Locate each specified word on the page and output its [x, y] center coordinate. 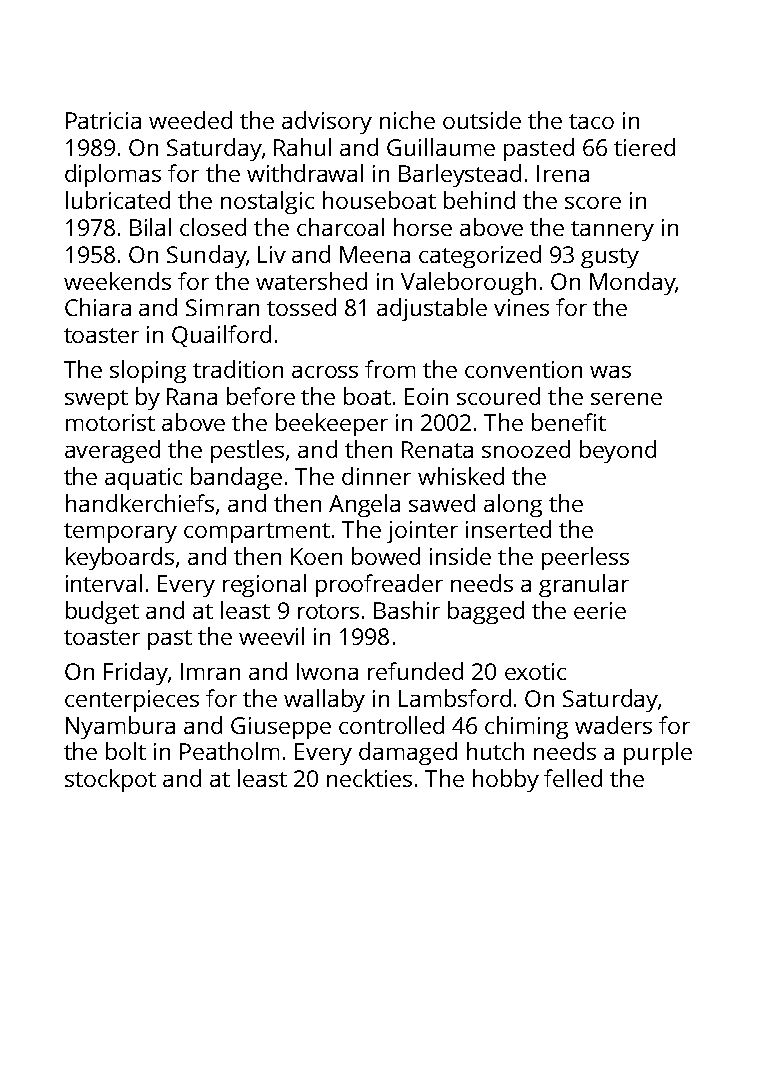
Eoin [426, 396]
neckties [369, 778]
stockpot [110, 780]
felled [573, 778]
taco [591, 121]
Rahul [302, 147]
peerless [585, 558]
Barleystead [460, 175]
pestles [247, 451]
